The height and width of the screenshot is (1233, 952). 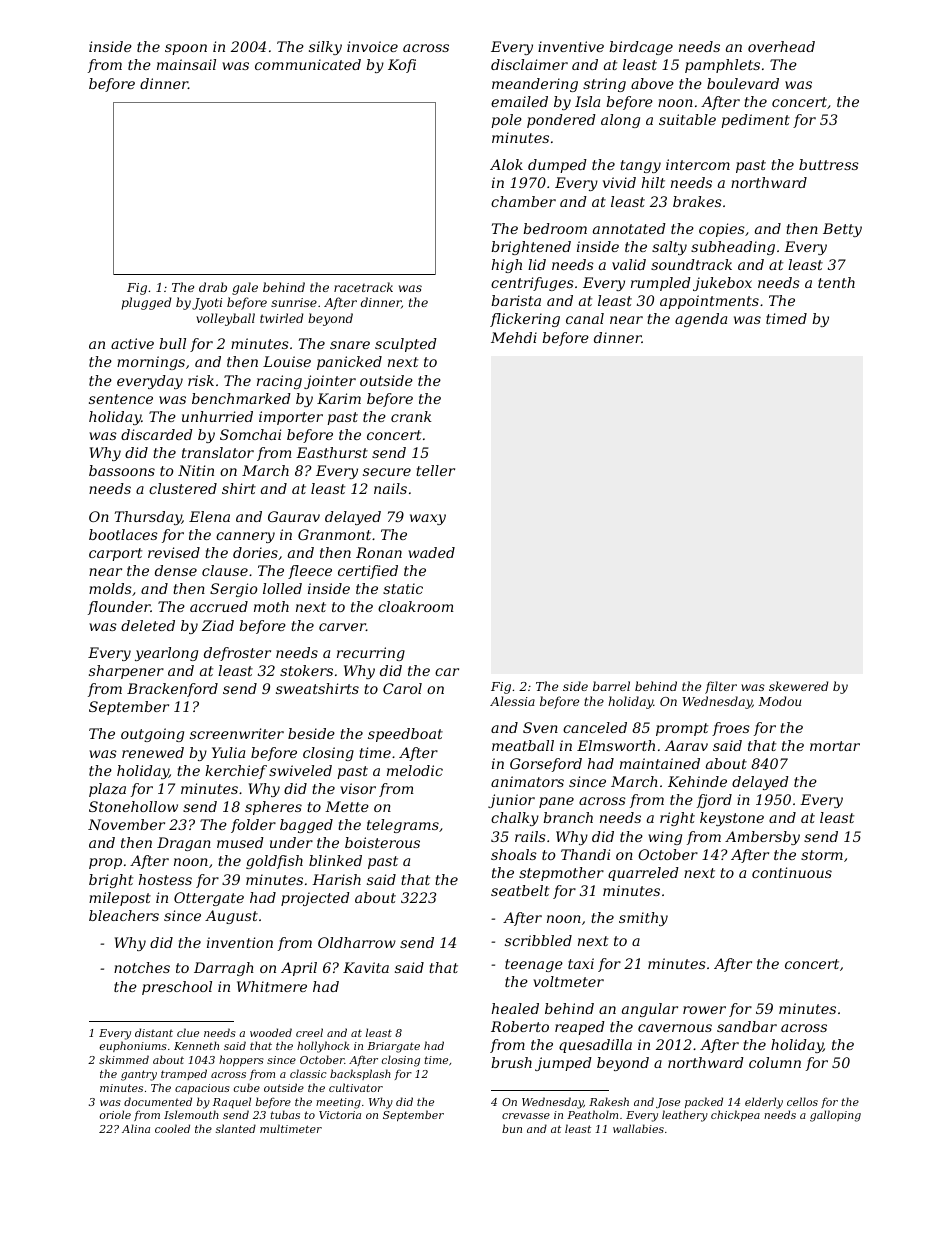 I want to click on plaza, so click(x=107, y=790).
